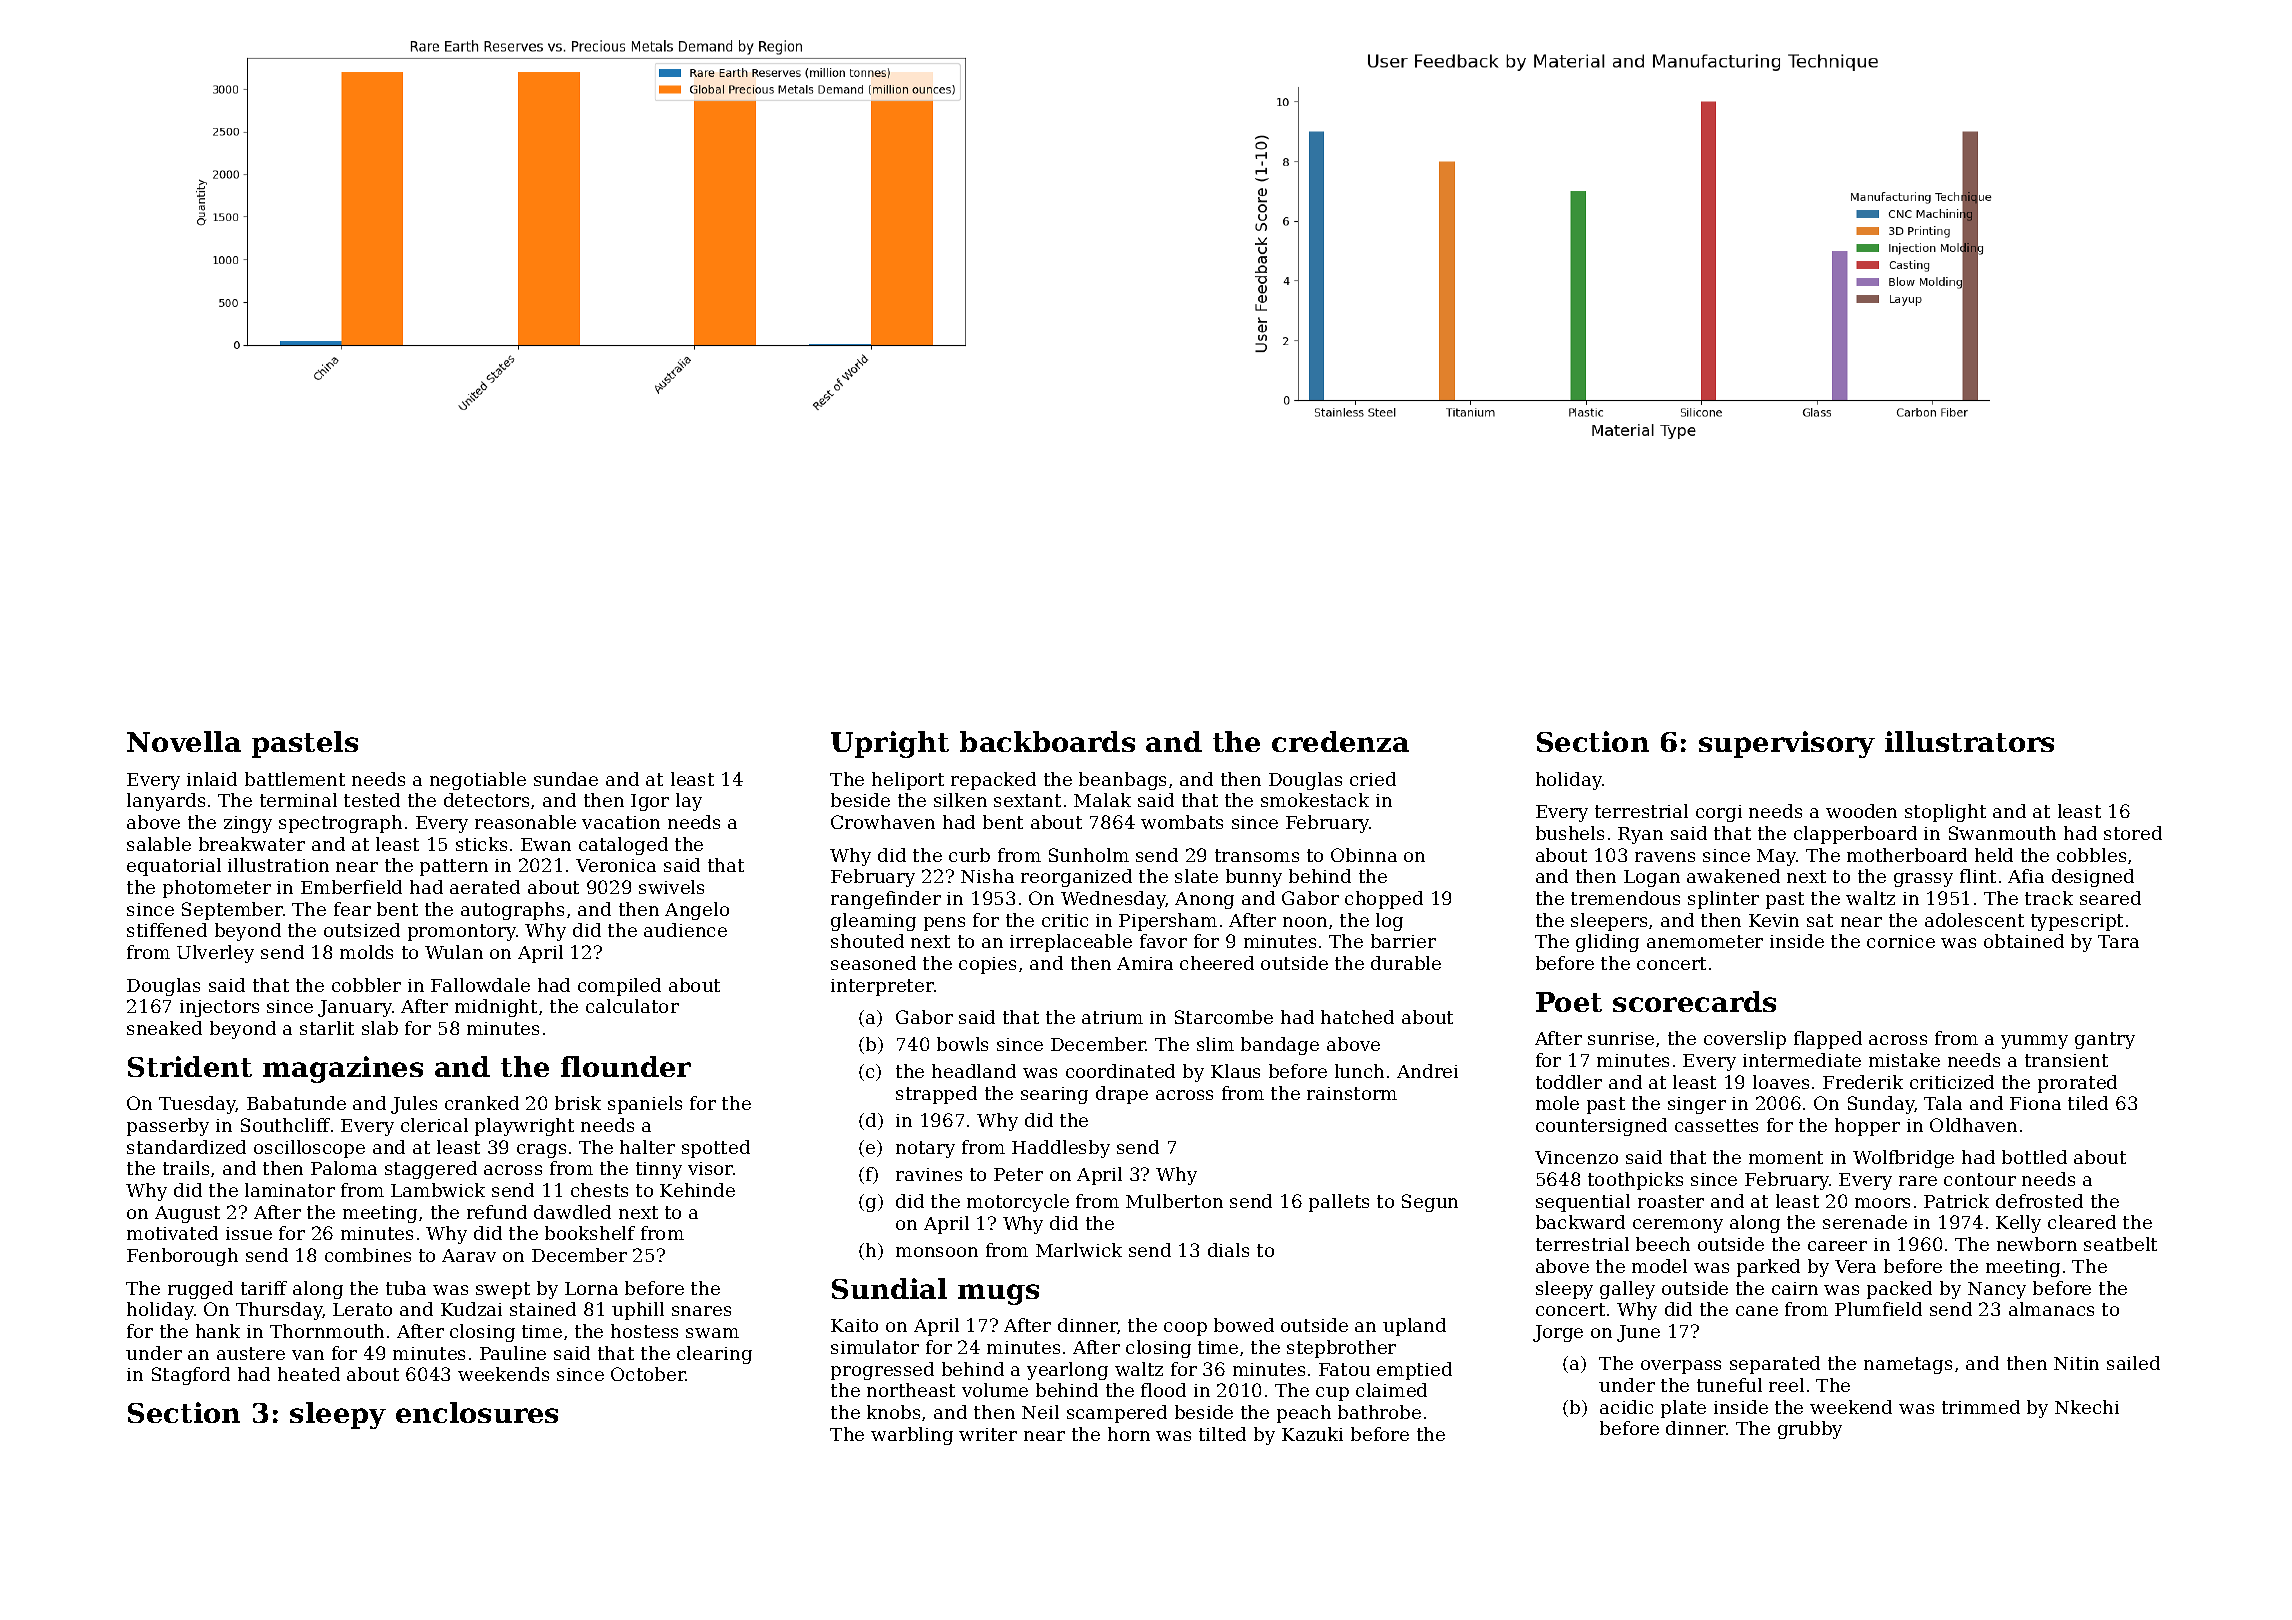 The height and width of the screenshot is (1620, 2292). I want to click on mugs, so click(998, 1294).
